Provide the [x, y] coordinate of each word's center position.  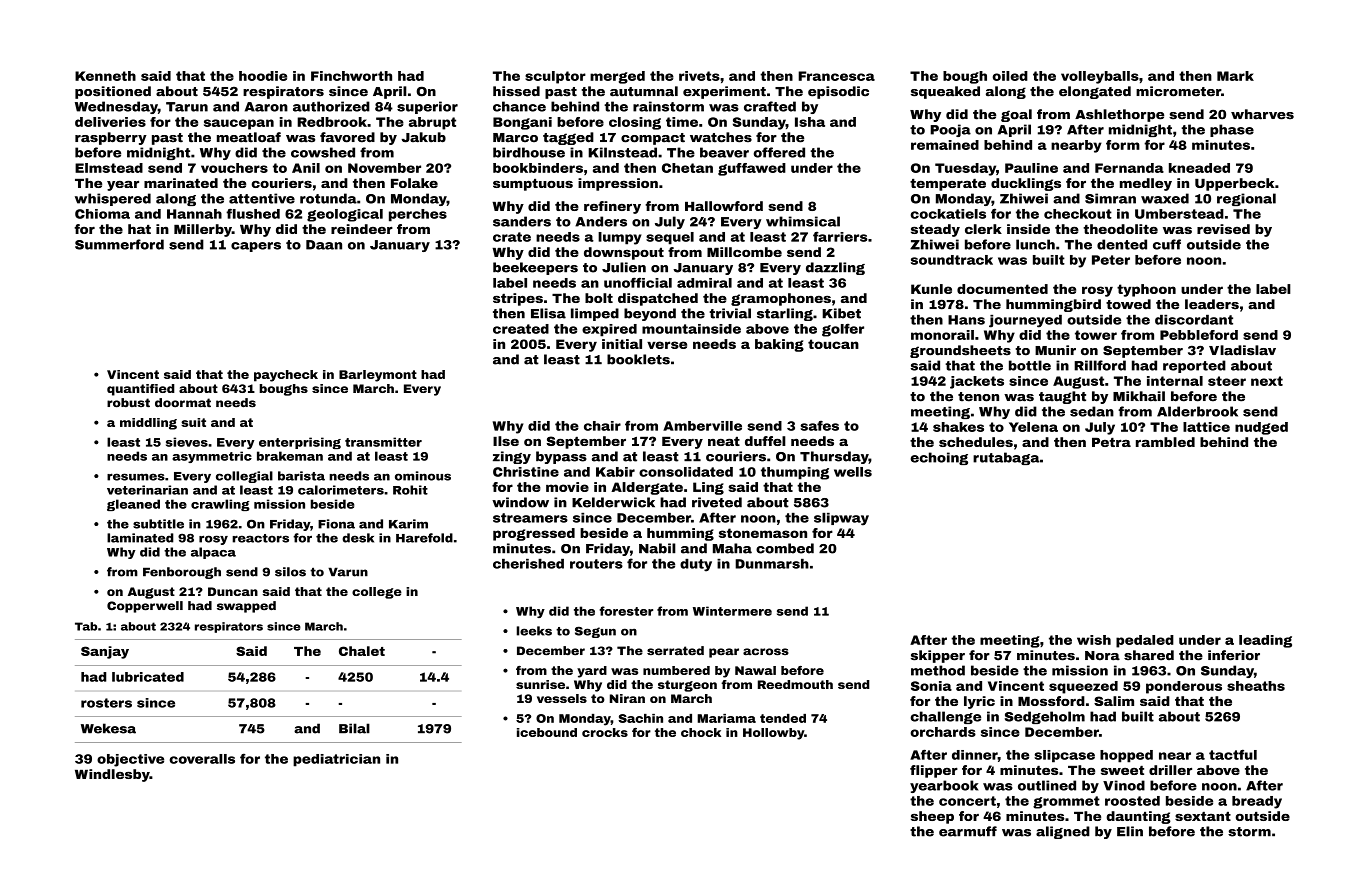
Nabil [657, 548]
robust [128, 403]
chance [519, 106]
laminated [140, 538]
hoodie [263, 76]
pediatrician [336, 760]
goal [1016, 115]
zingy [512, 457]
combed [785, 548]
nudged [1261, 428]
